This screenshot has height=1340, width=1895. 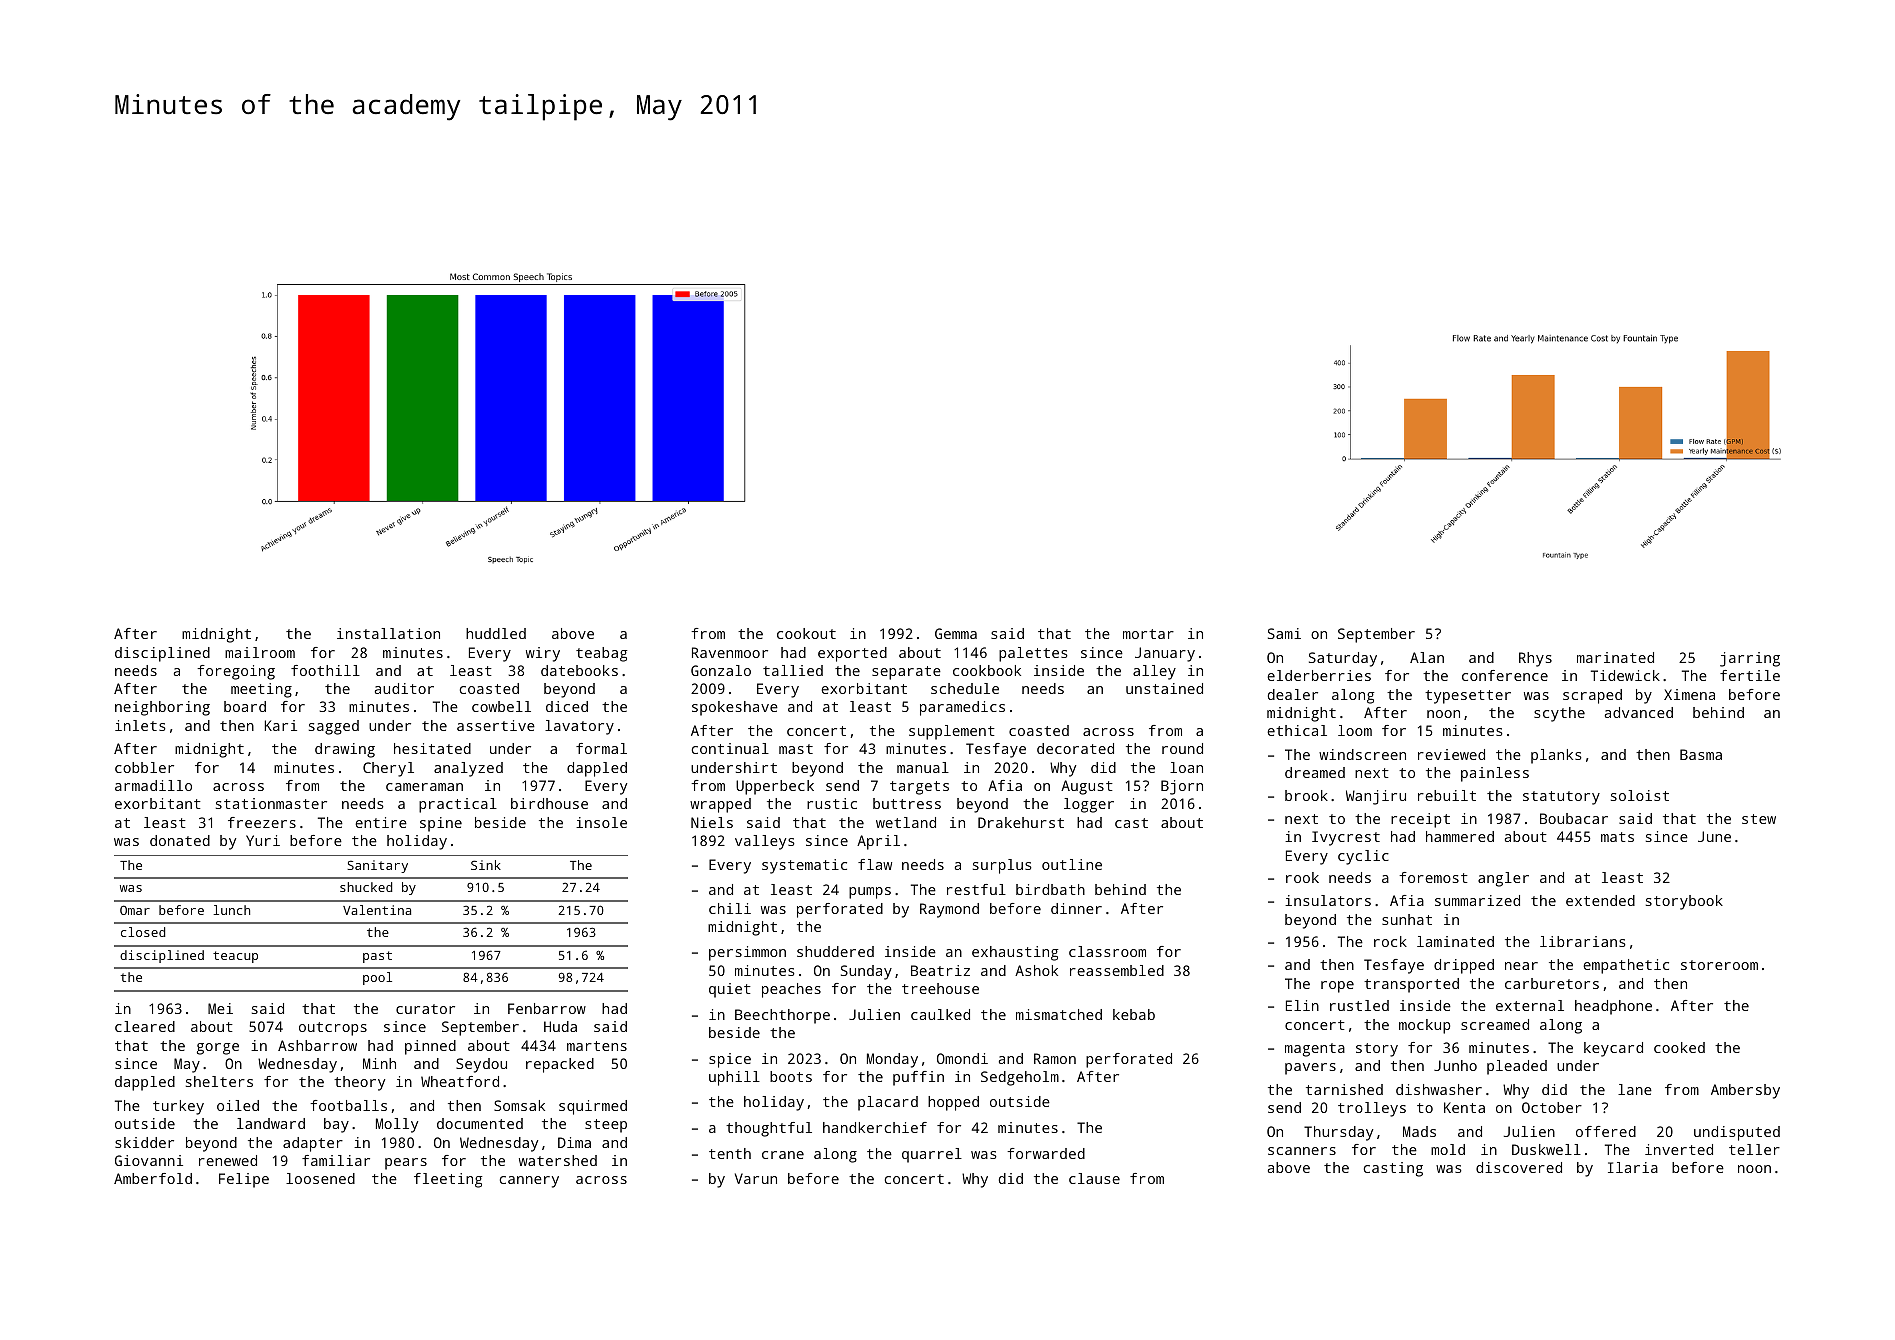 What do you see at coordinates (244, 1180) in the screenshot?
I see `Felipe` at bounding box center [244, 1180].
